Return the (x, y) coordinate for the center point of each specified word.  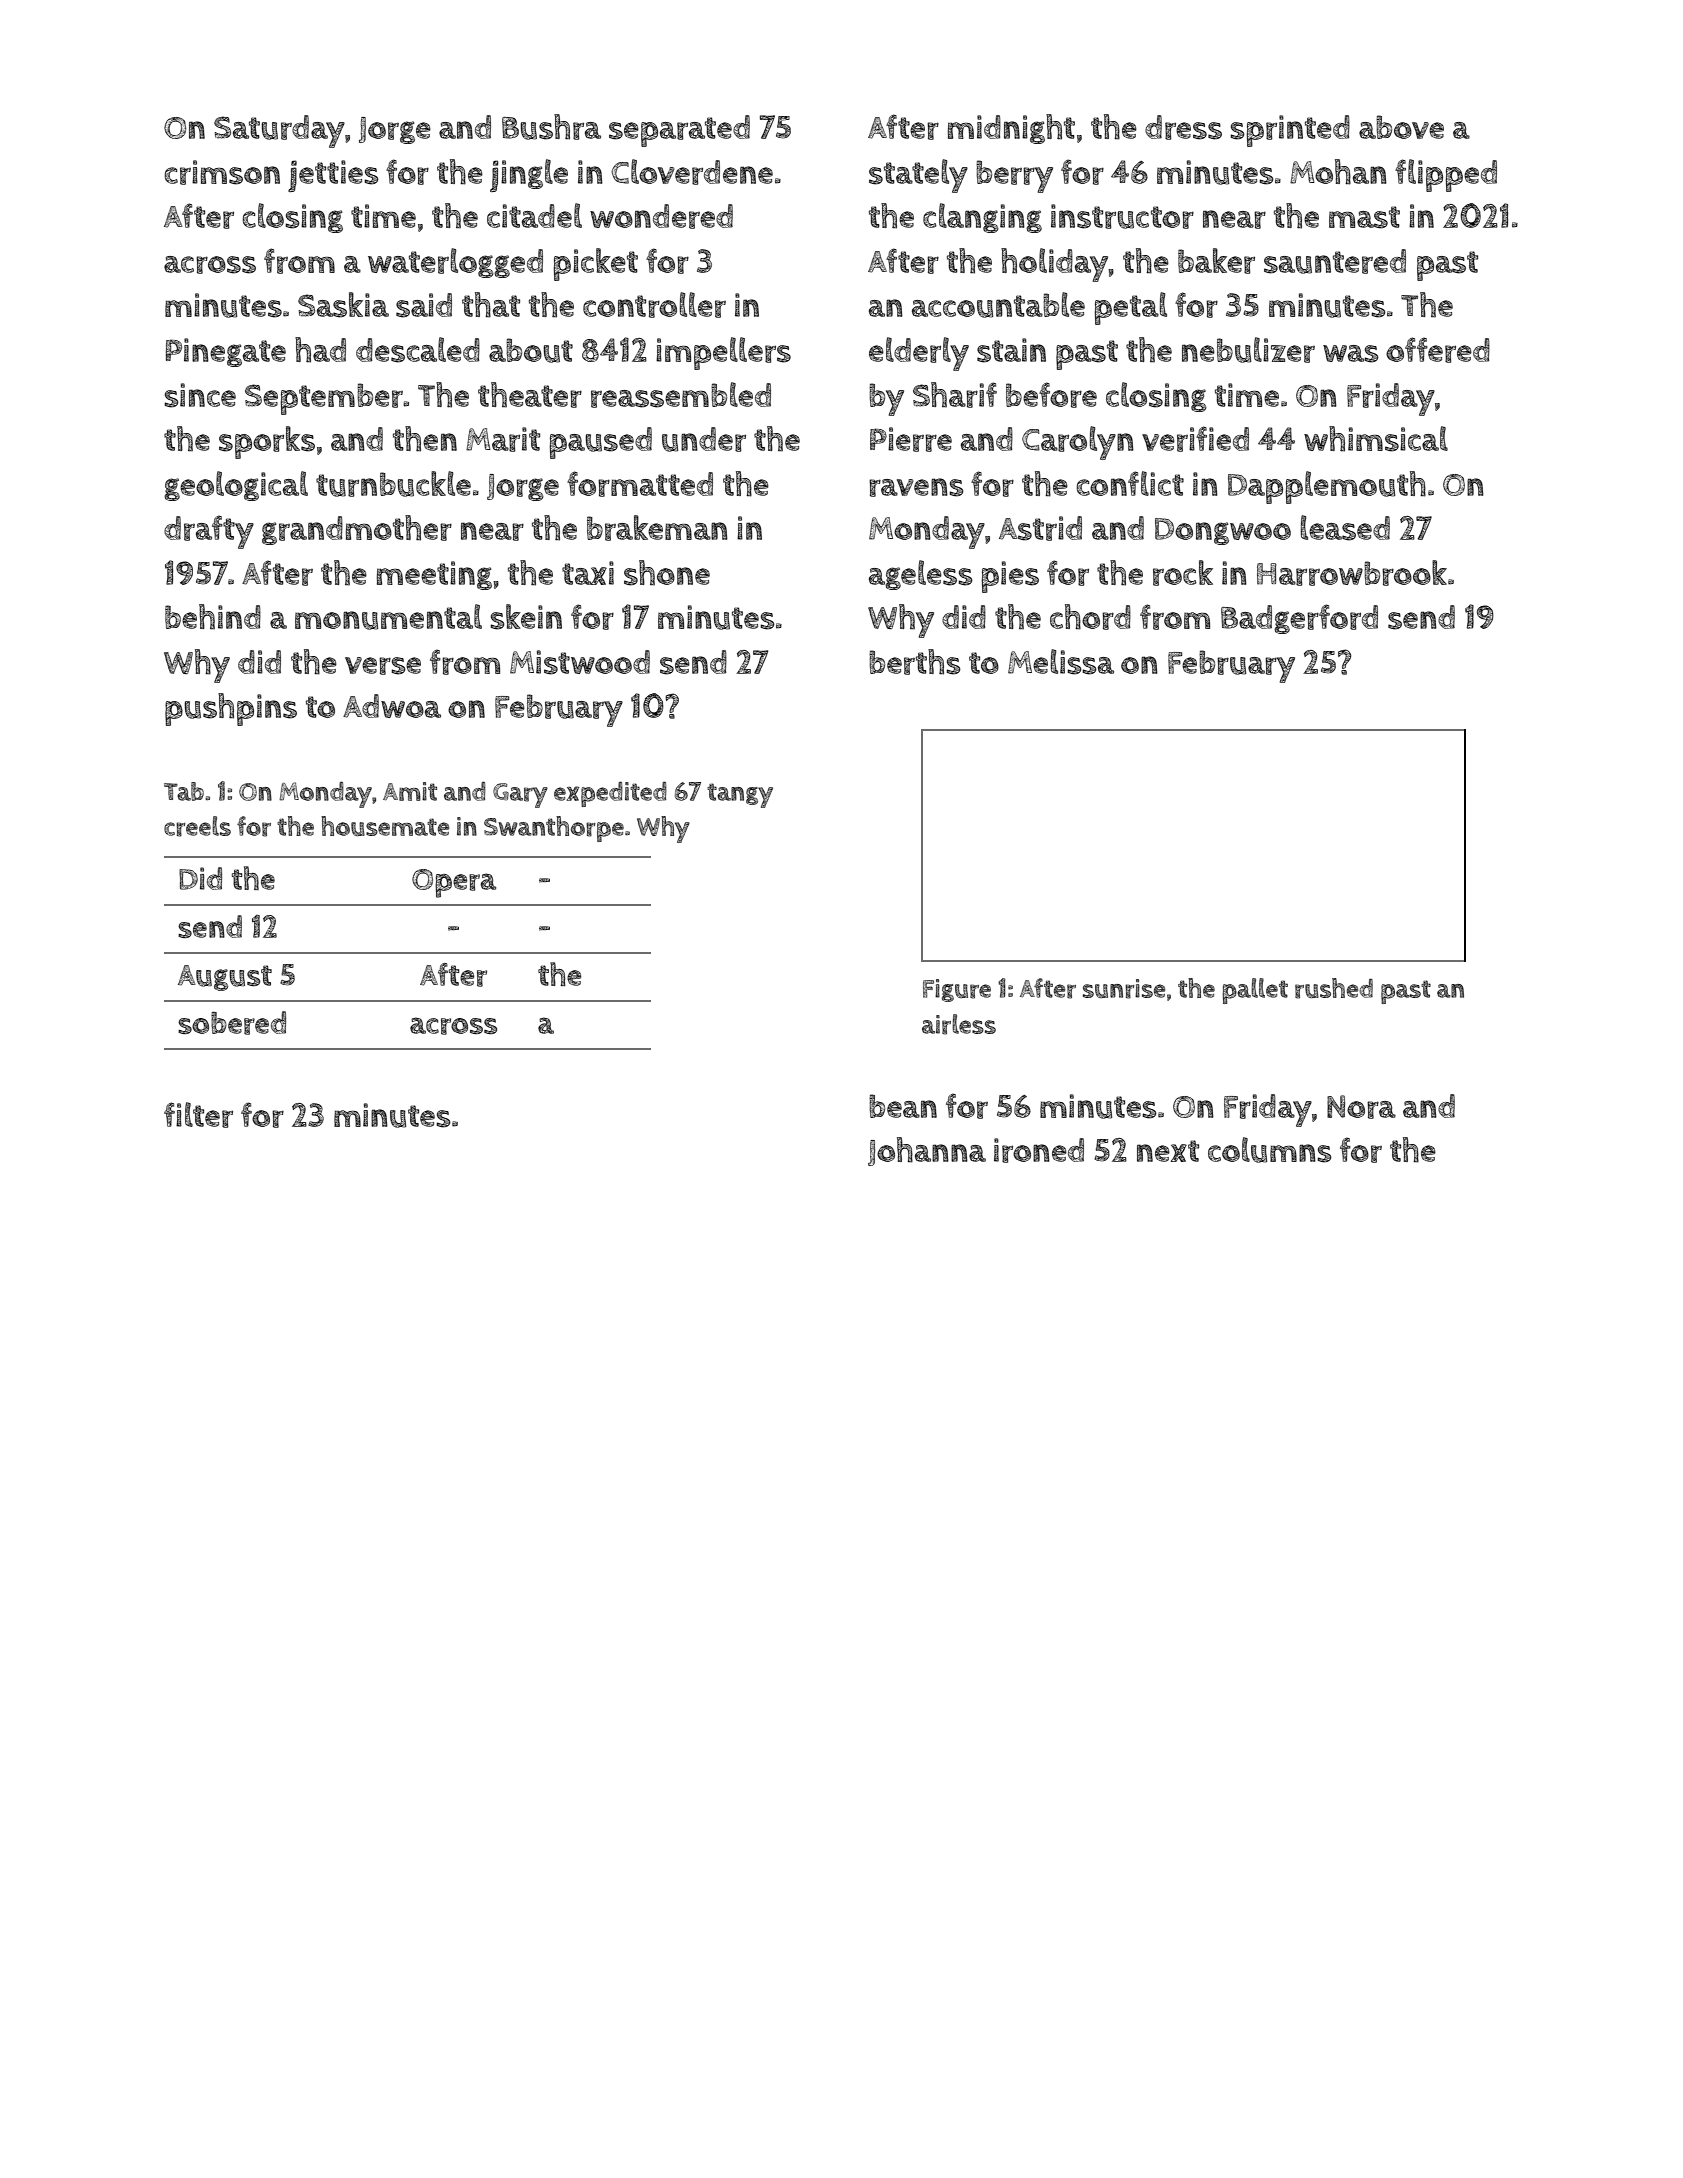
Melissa (1061, 662)
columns (1270, 1150)
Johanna (927, 1151)
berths (915, 662)
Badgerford (1299, 619)
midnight (1011, 129)
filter (198, 1115)
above (1401, 127)
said (424, 305)
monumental (388, 617)
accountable (998, 305)
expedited (610, 794)
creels (197, 826)
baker (1216, 261)
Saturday (279, 131)
